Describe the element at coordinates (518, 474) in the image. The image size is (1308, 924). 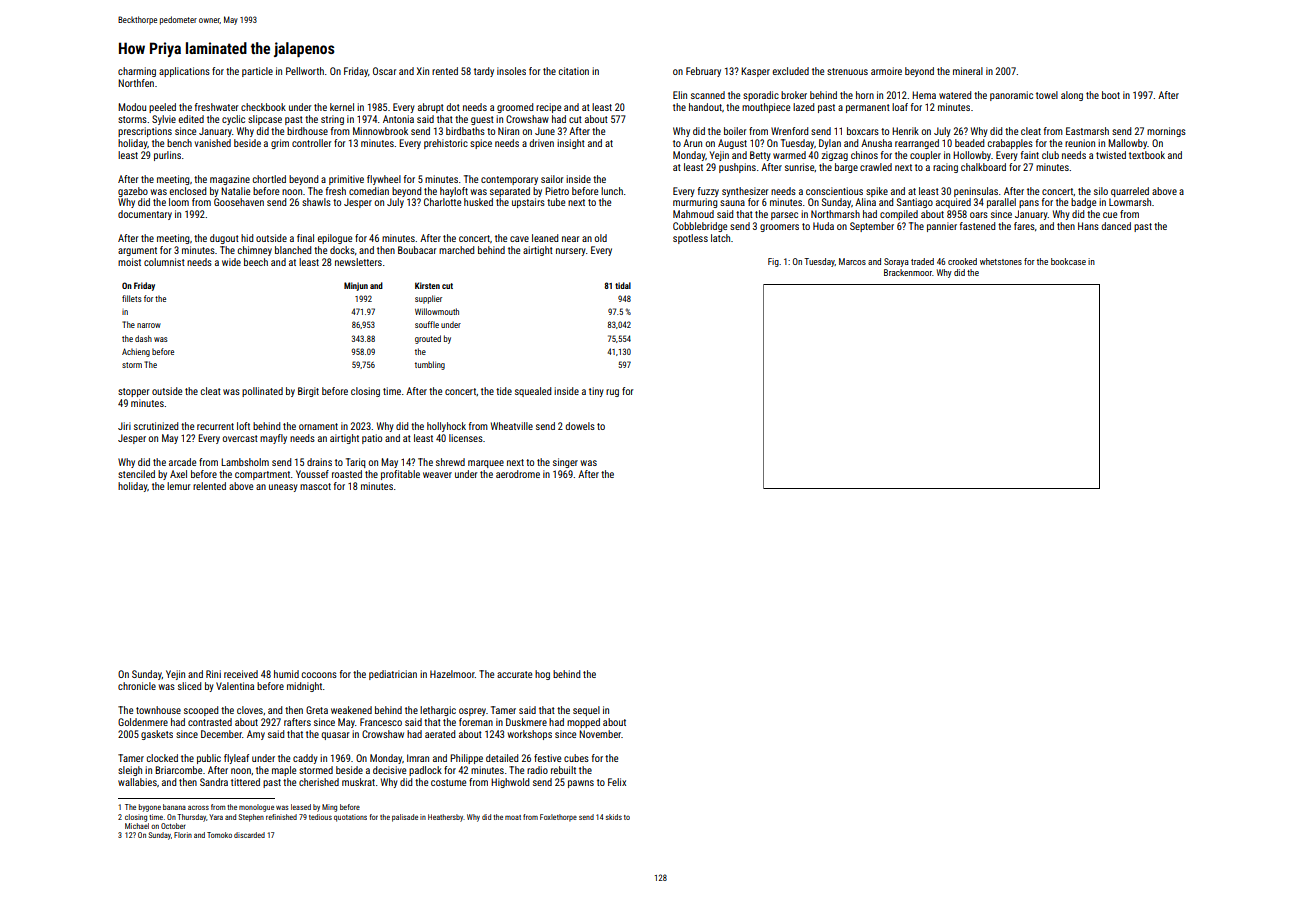
I see `aerodrome` at that location.
